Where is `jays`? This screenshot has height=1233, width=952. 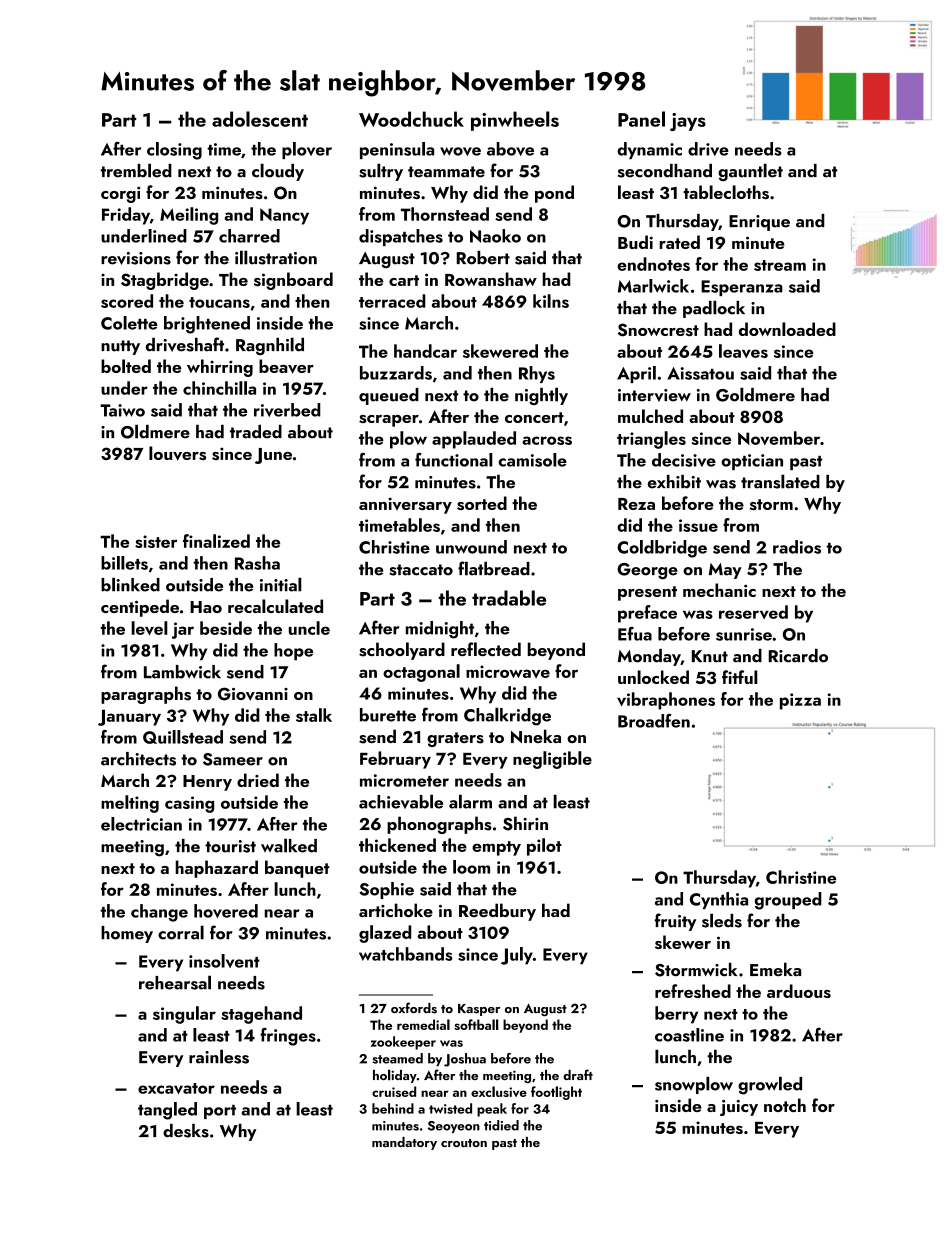 jays is located at coordinates (688, 122).
